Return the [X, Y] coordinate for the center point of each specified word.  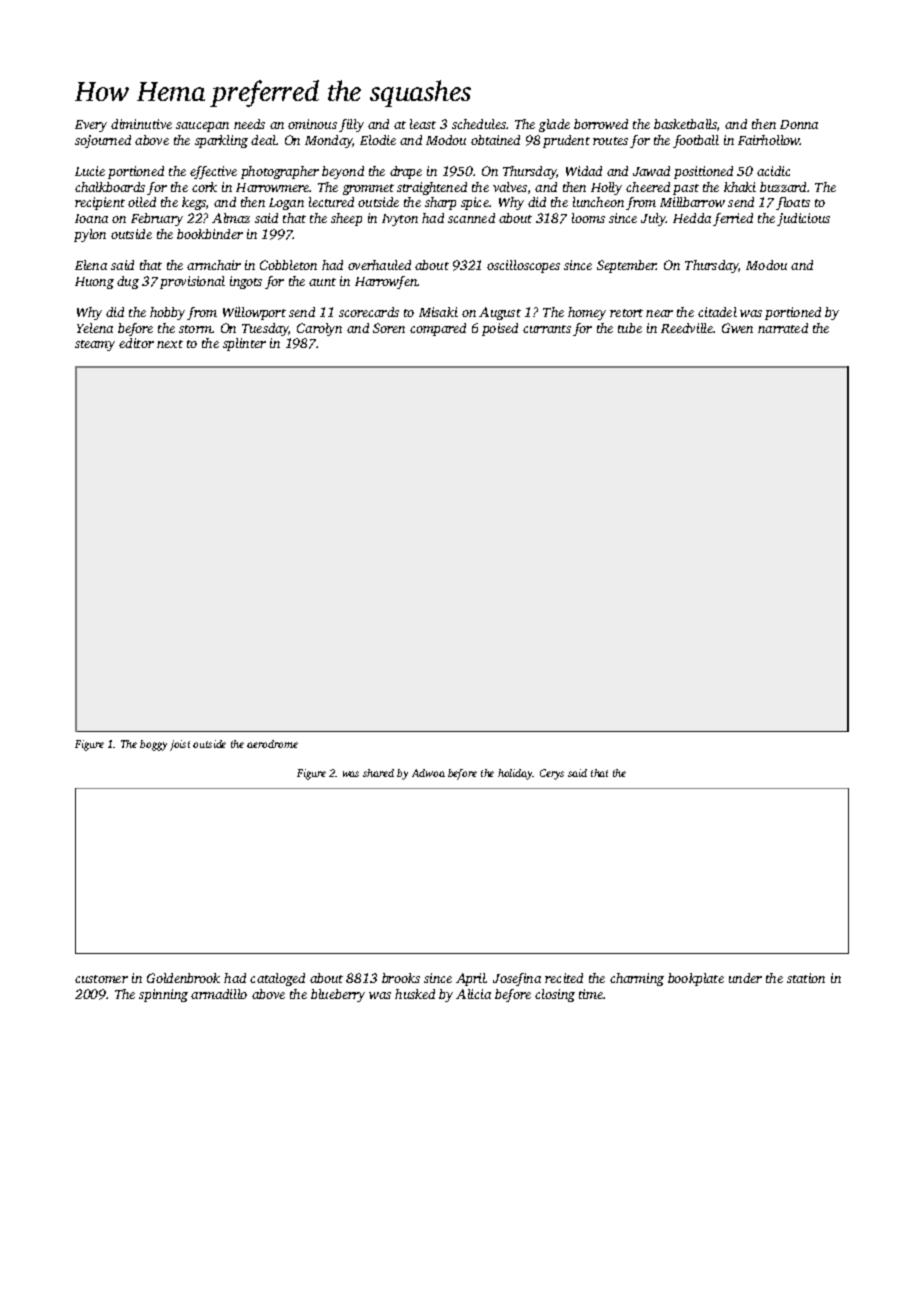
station [806, 978]
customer [101, 979]
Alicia [473, 994]
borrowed [601, 124]
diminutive [141, 124]
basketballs [685, 124]
